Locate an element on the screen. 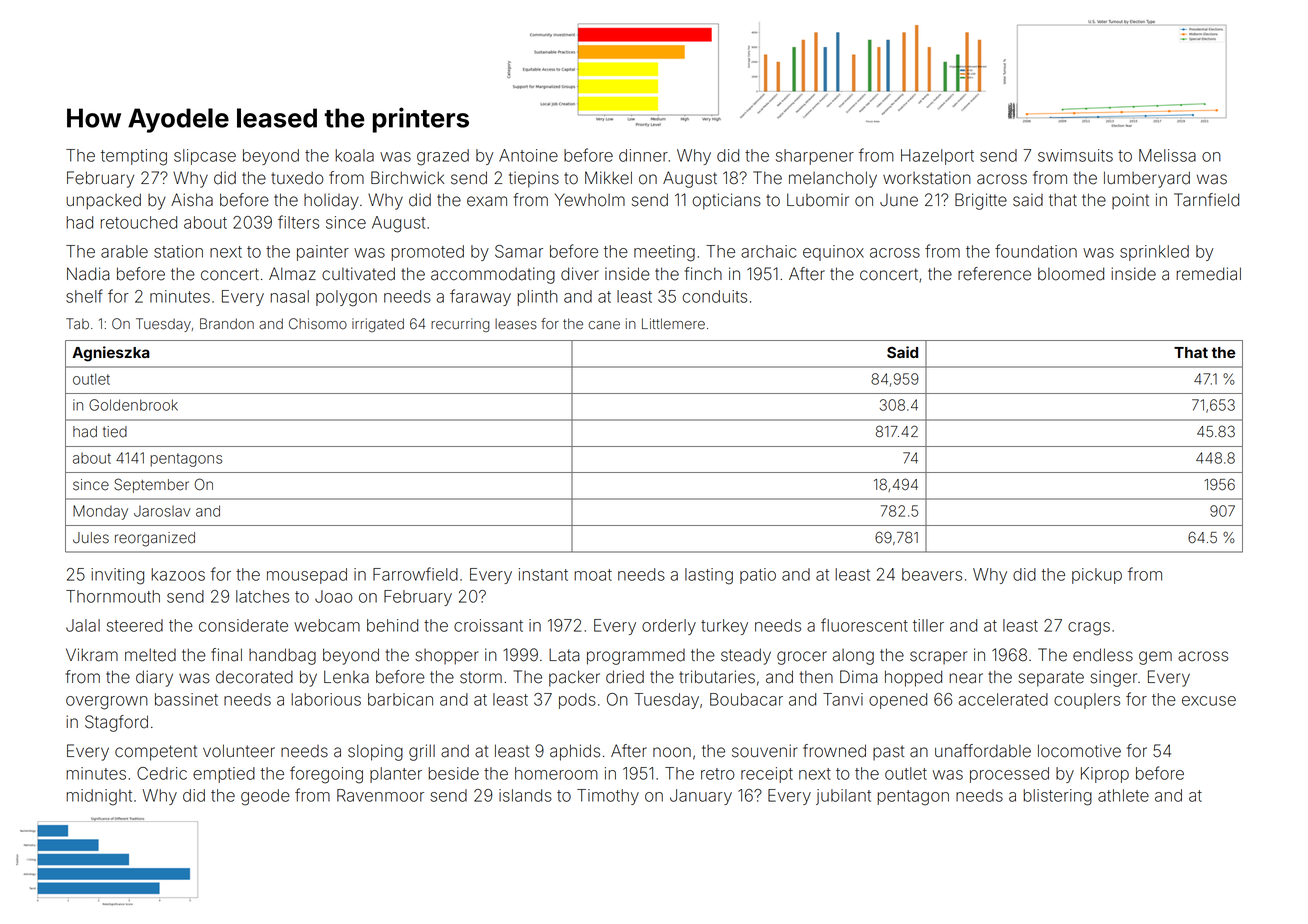 This screenshot has height=924, width=1308. foundation is located at coordinates (1036, 251).
